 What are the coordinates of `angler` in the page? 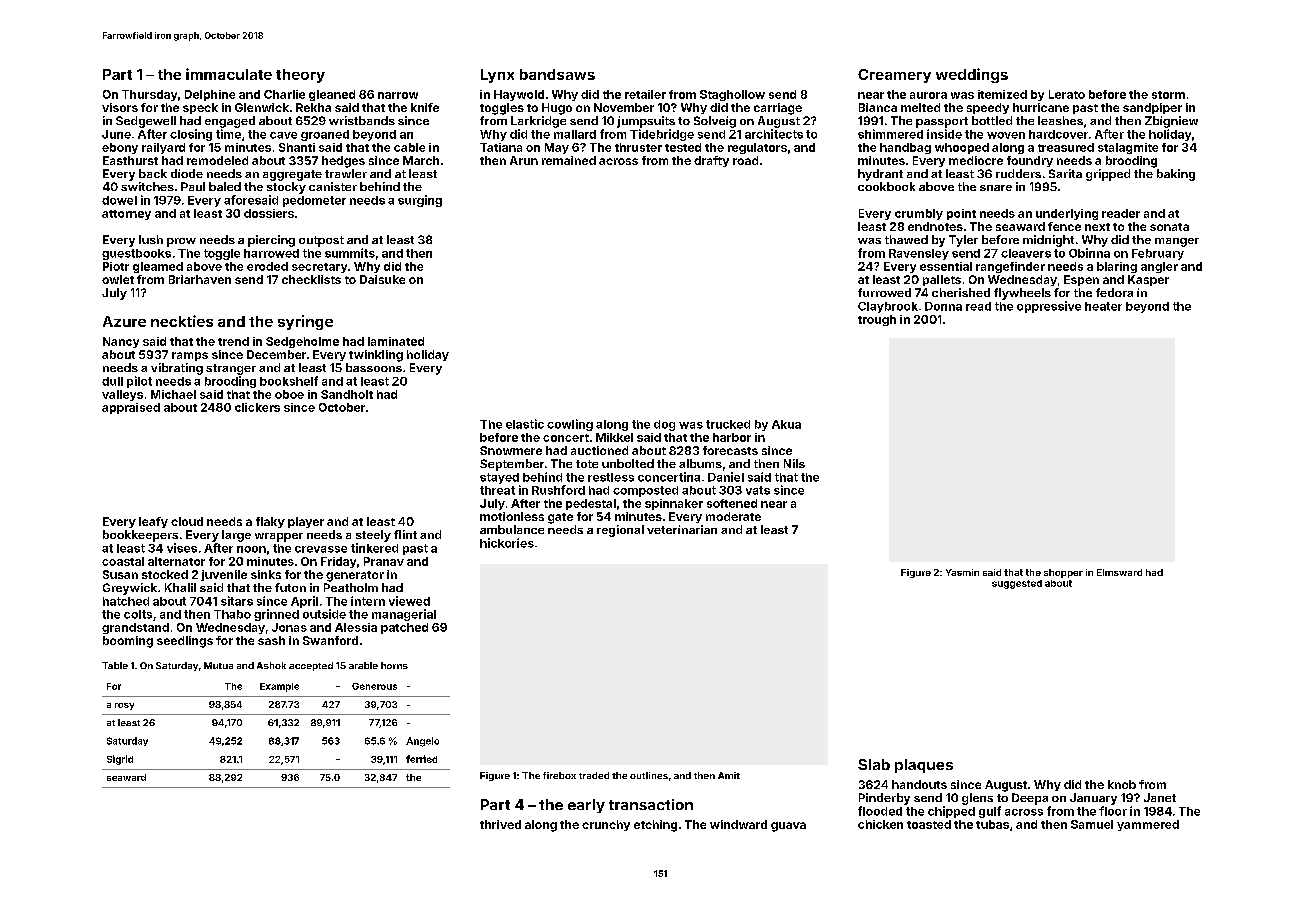 It's located at (1159, 267).
